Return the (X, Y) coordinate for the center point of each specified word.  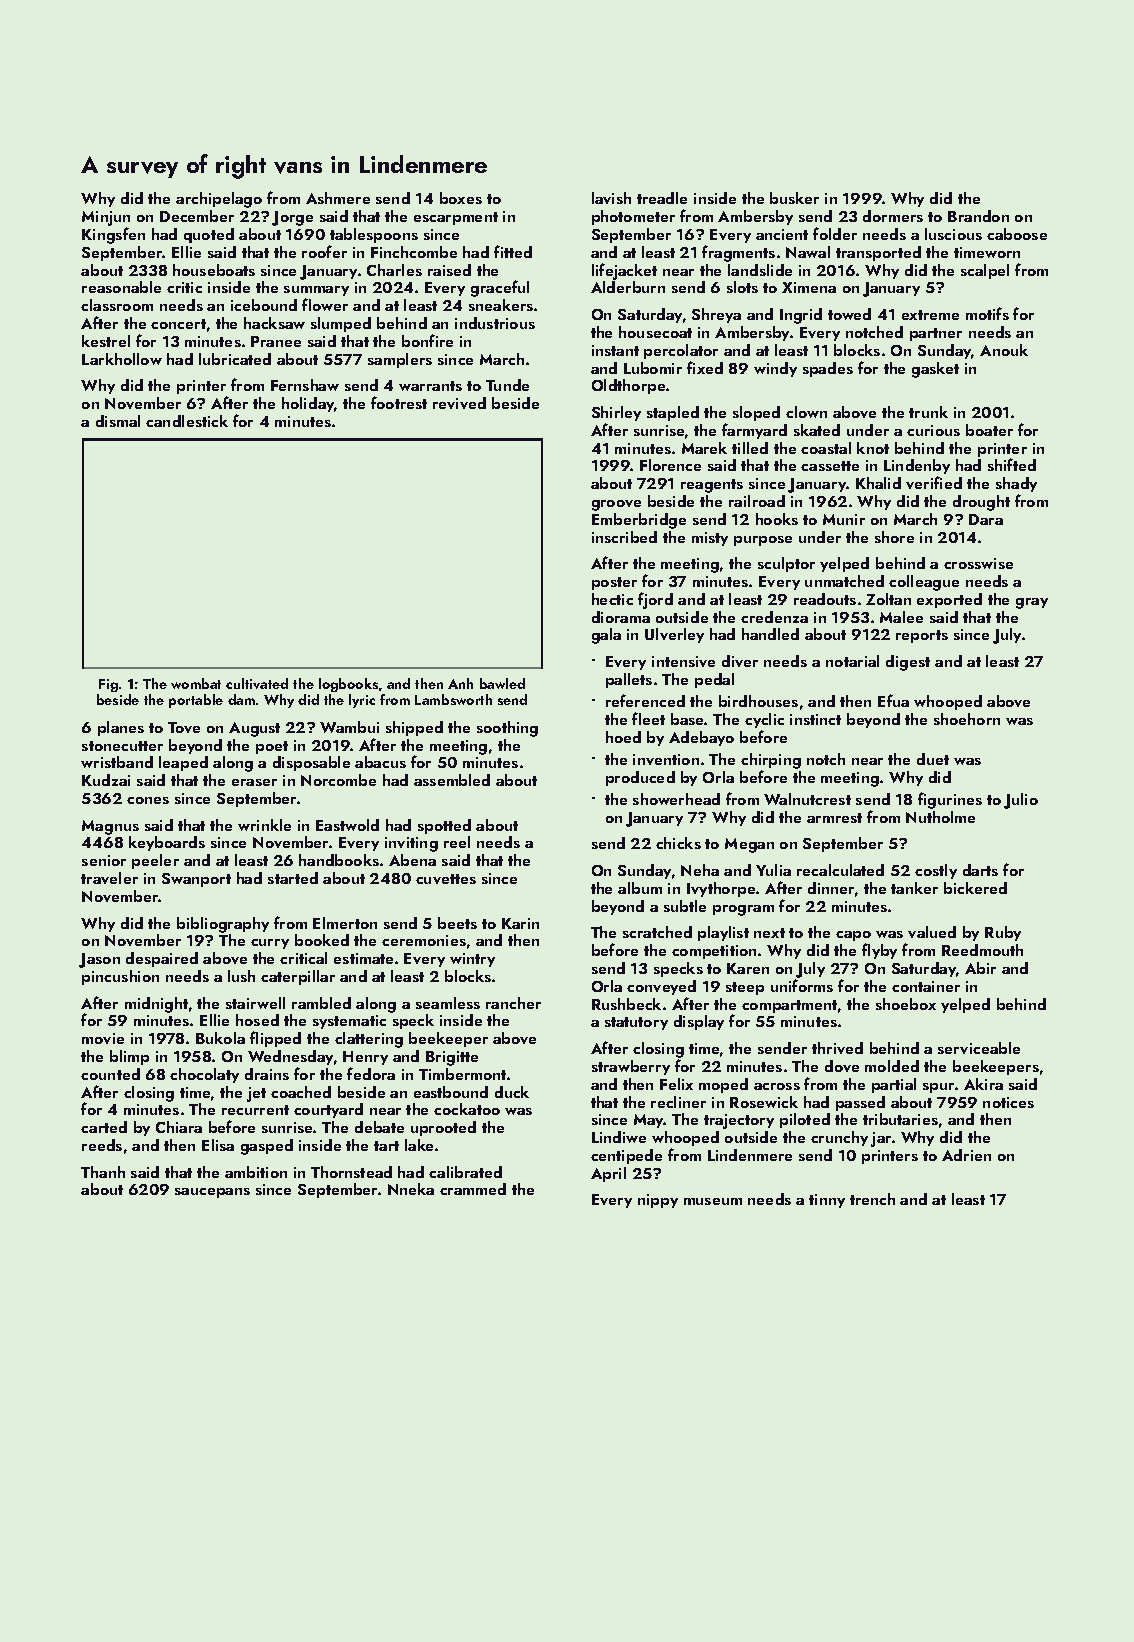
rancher (513, 1003)
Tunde (507, 385)
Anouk (1004, 350)
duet (933, 759)
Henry (365, 1058)
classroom (117, 305)
